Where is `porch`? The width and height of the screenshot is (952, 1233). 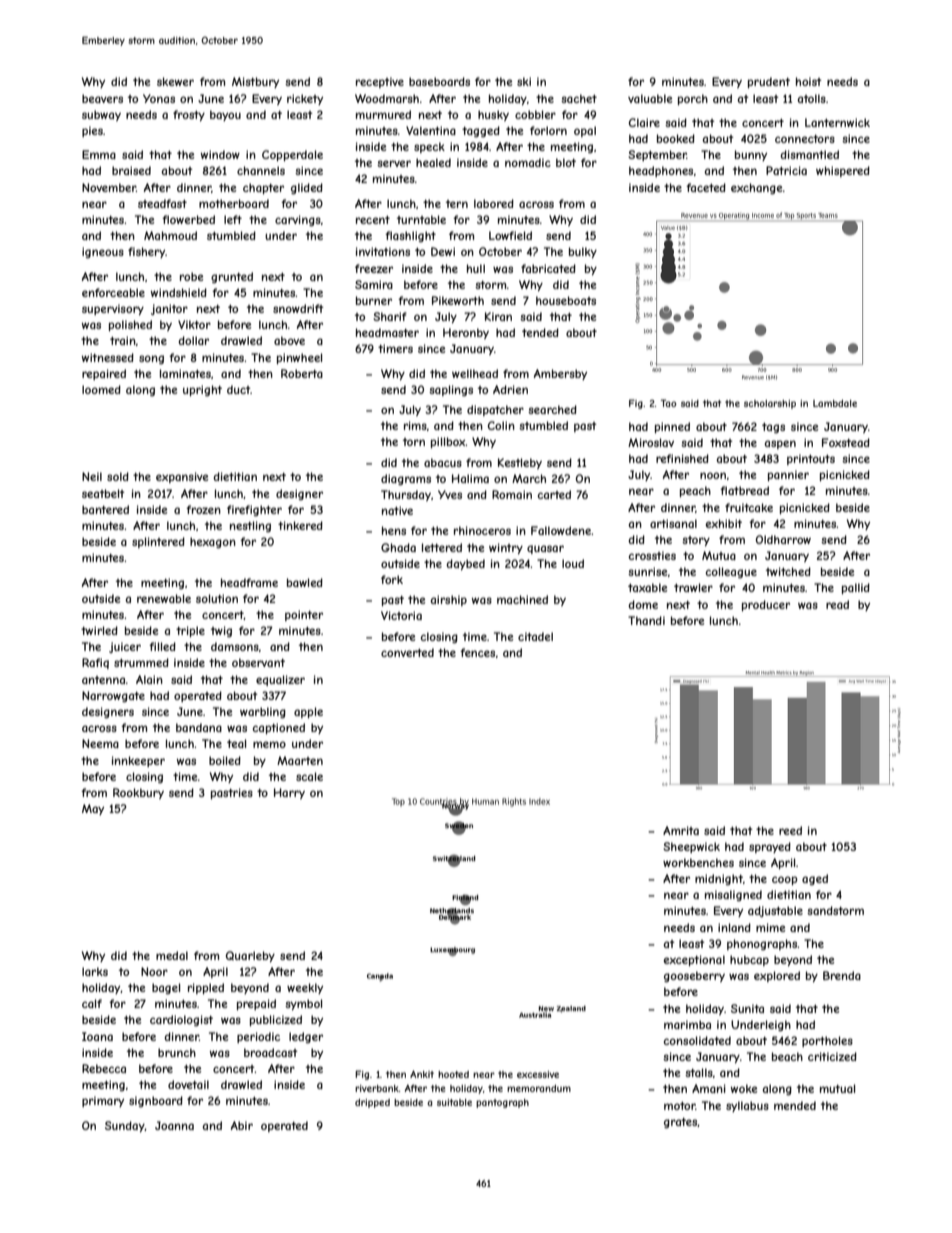 porch is located at coordinates (693, 99).
